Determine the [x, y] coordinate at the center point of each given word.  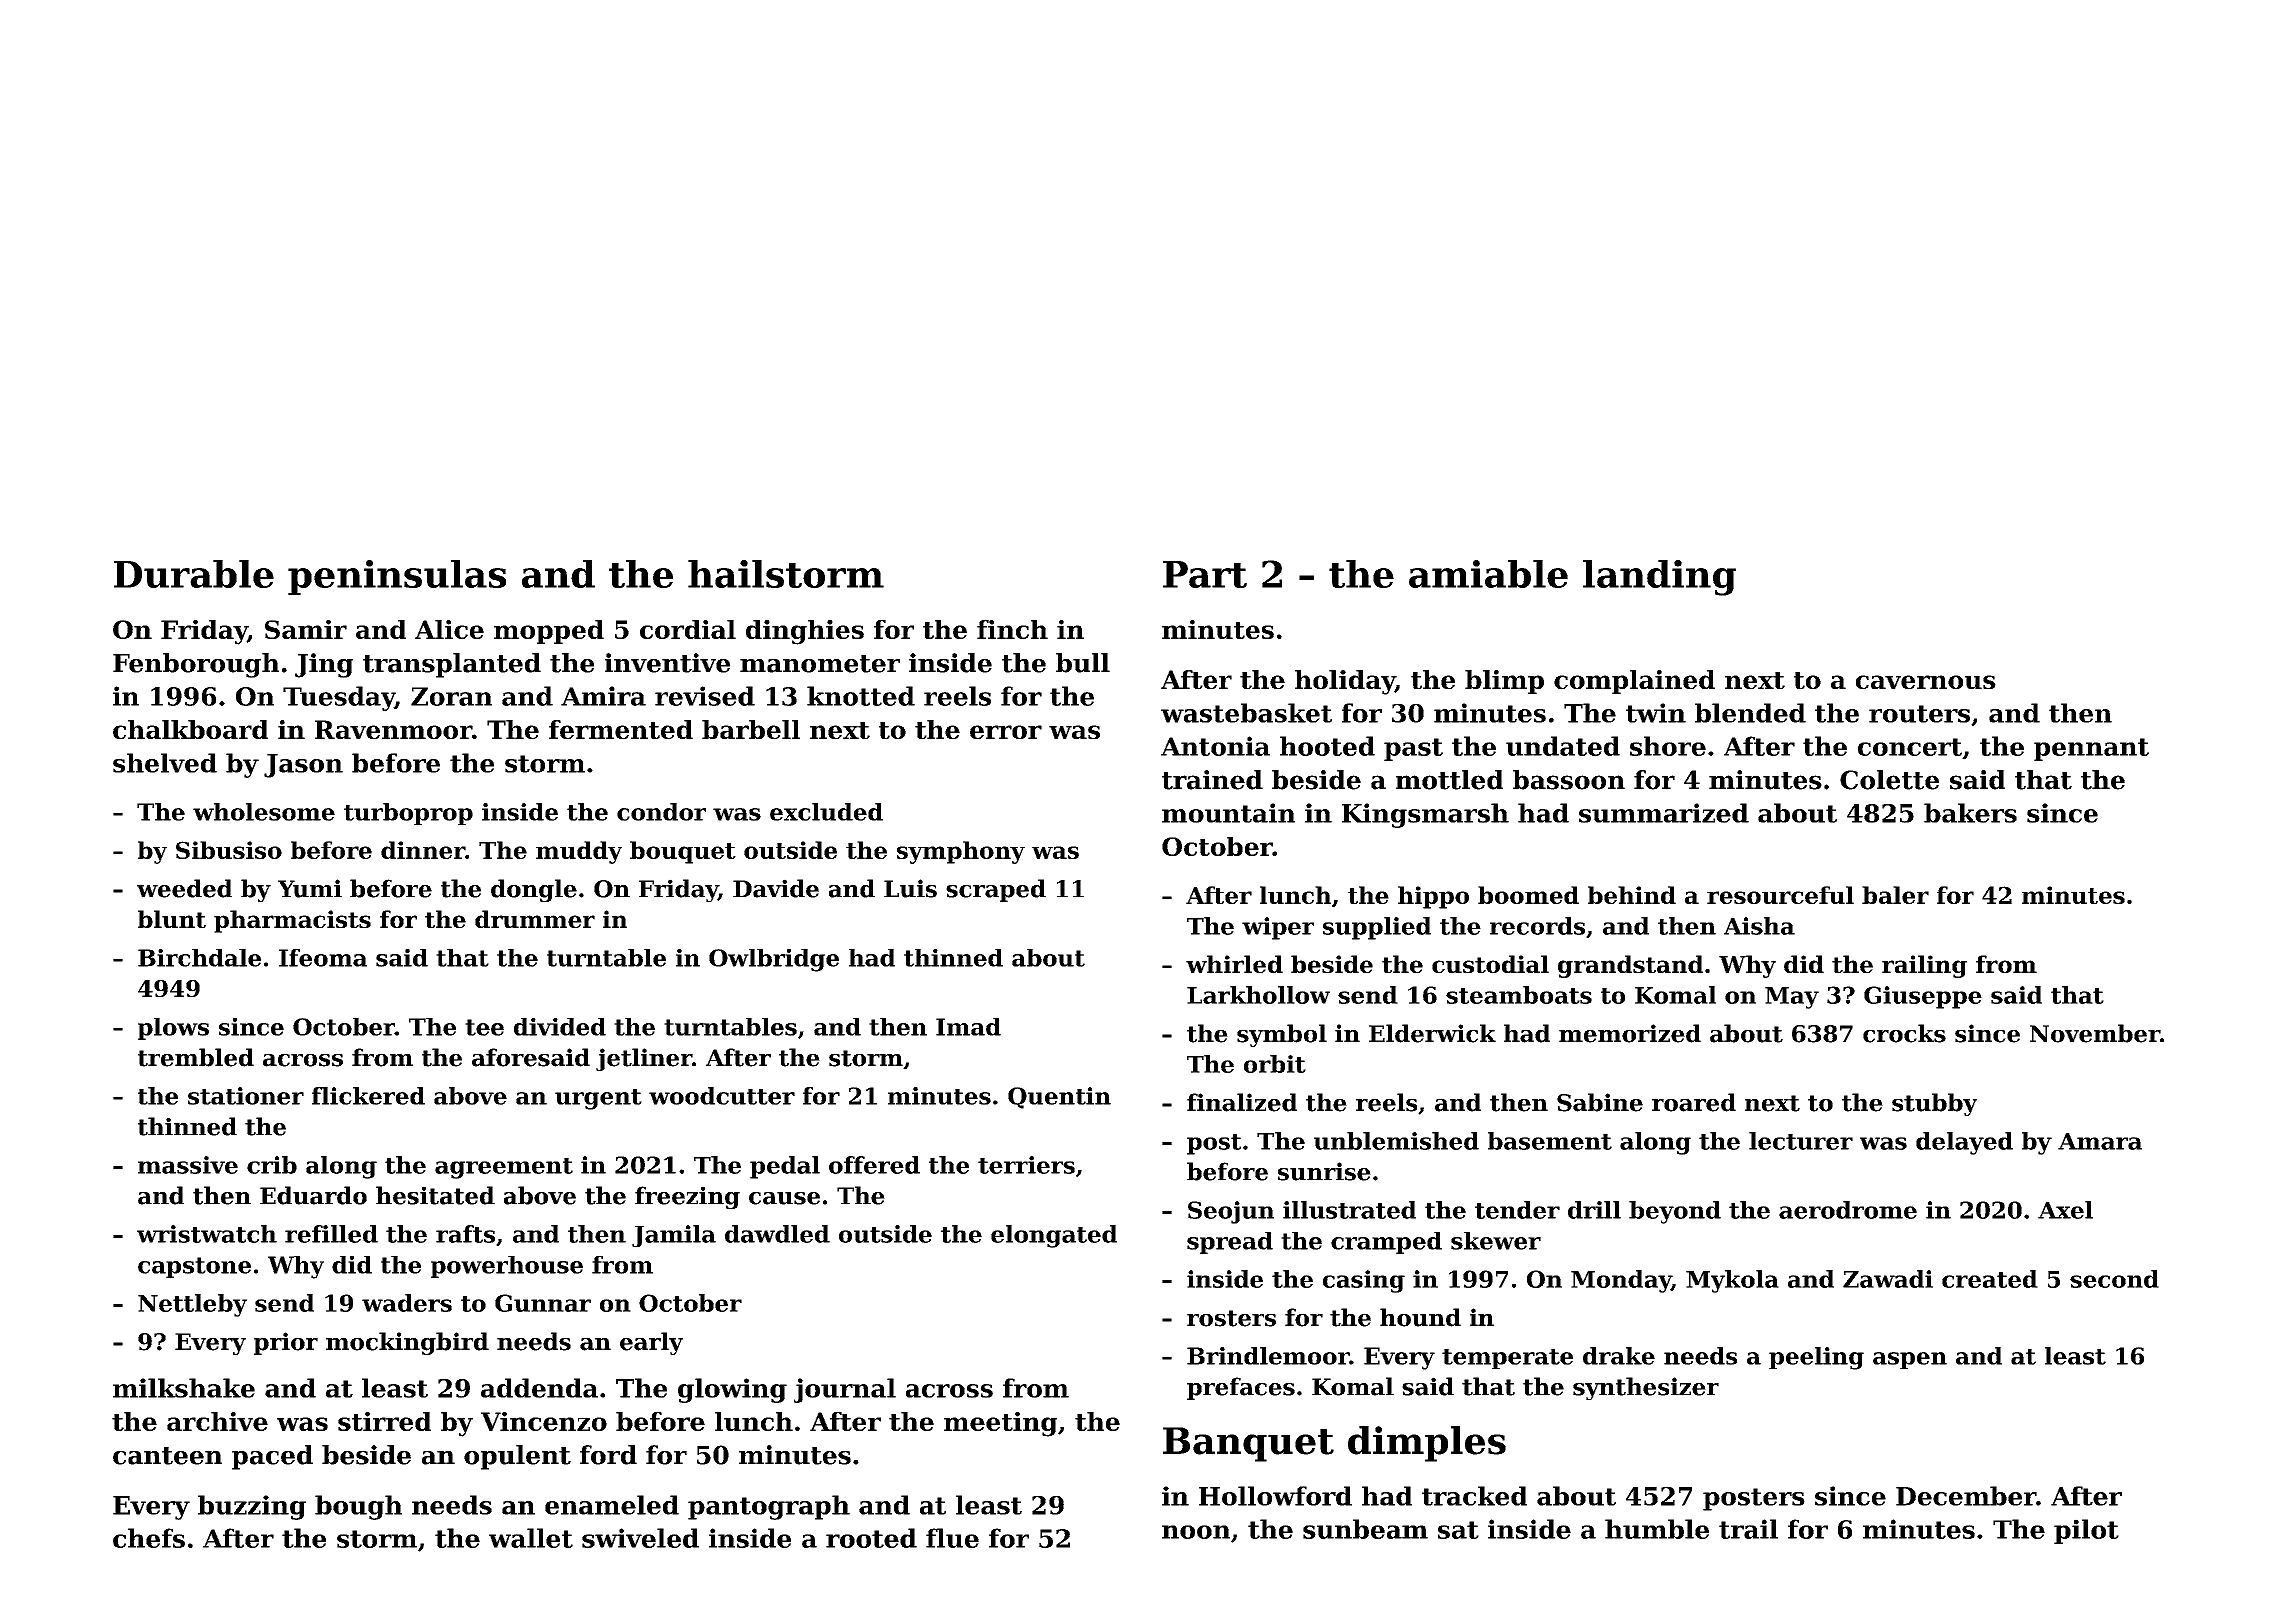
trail [1748, 1529]
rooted [871, 1538]
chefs [149, 1538]
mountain [1228, 813]
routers [1919, 714]
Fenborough [196, 665]
